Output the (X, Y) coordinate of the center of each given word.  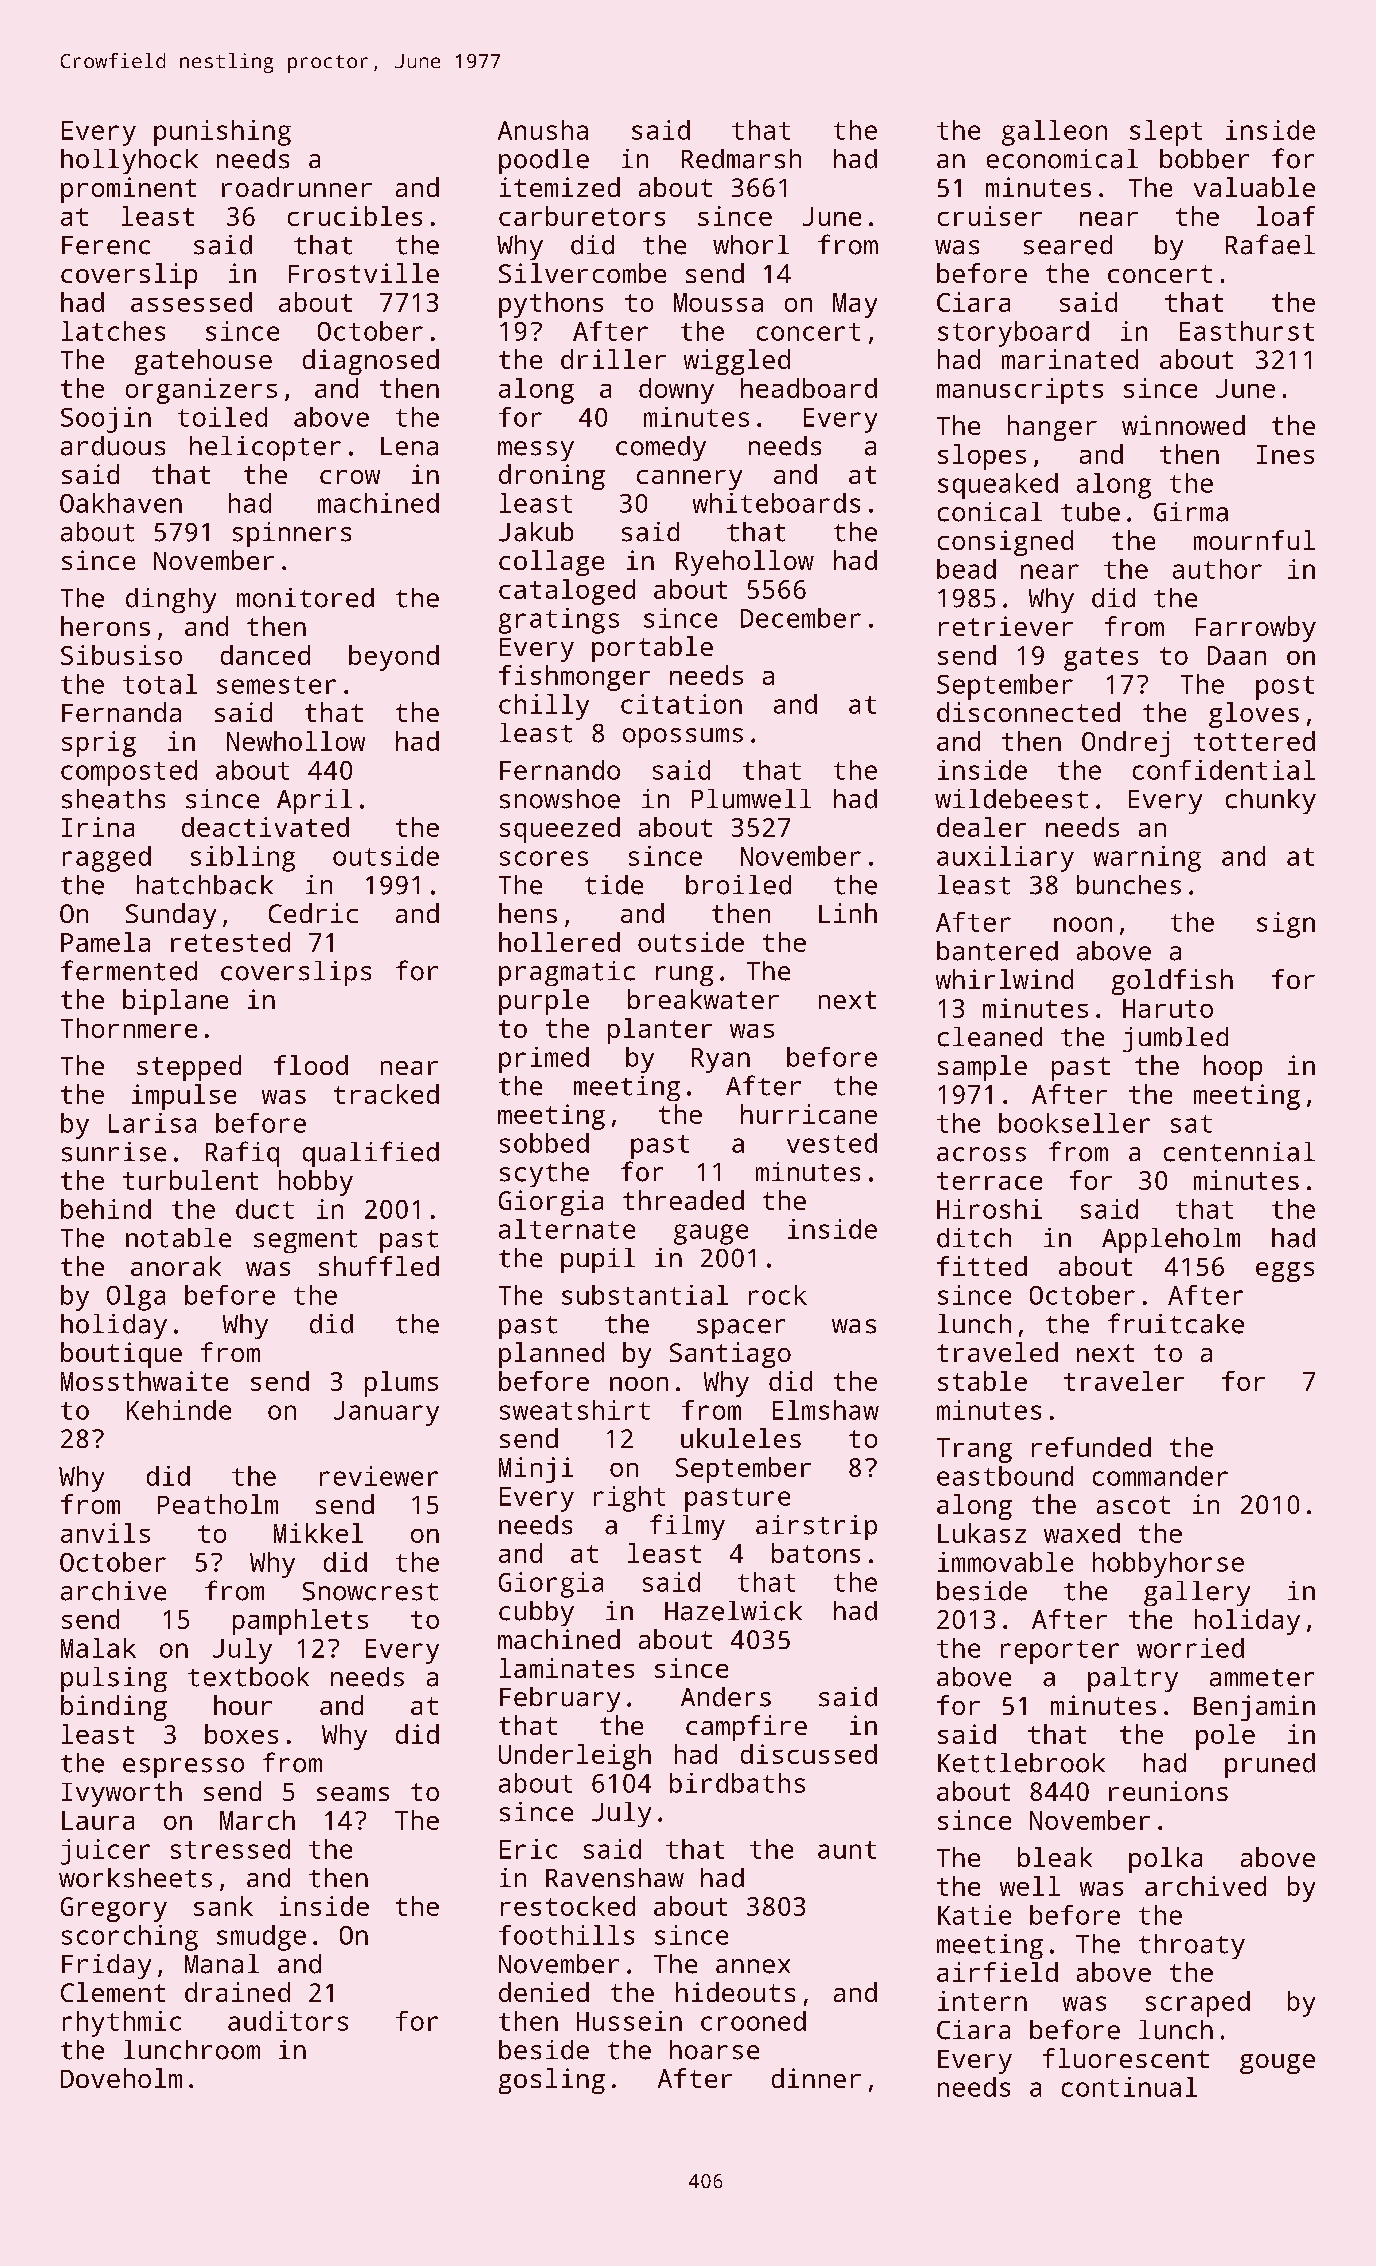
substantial (645, 1295)
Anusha (543, 130)
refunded (1091, 1447)
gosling (552, 2081)
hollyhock (129, 161)
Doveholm (121, 2078)
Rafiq (242, 1154)
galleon (1054, 133)
